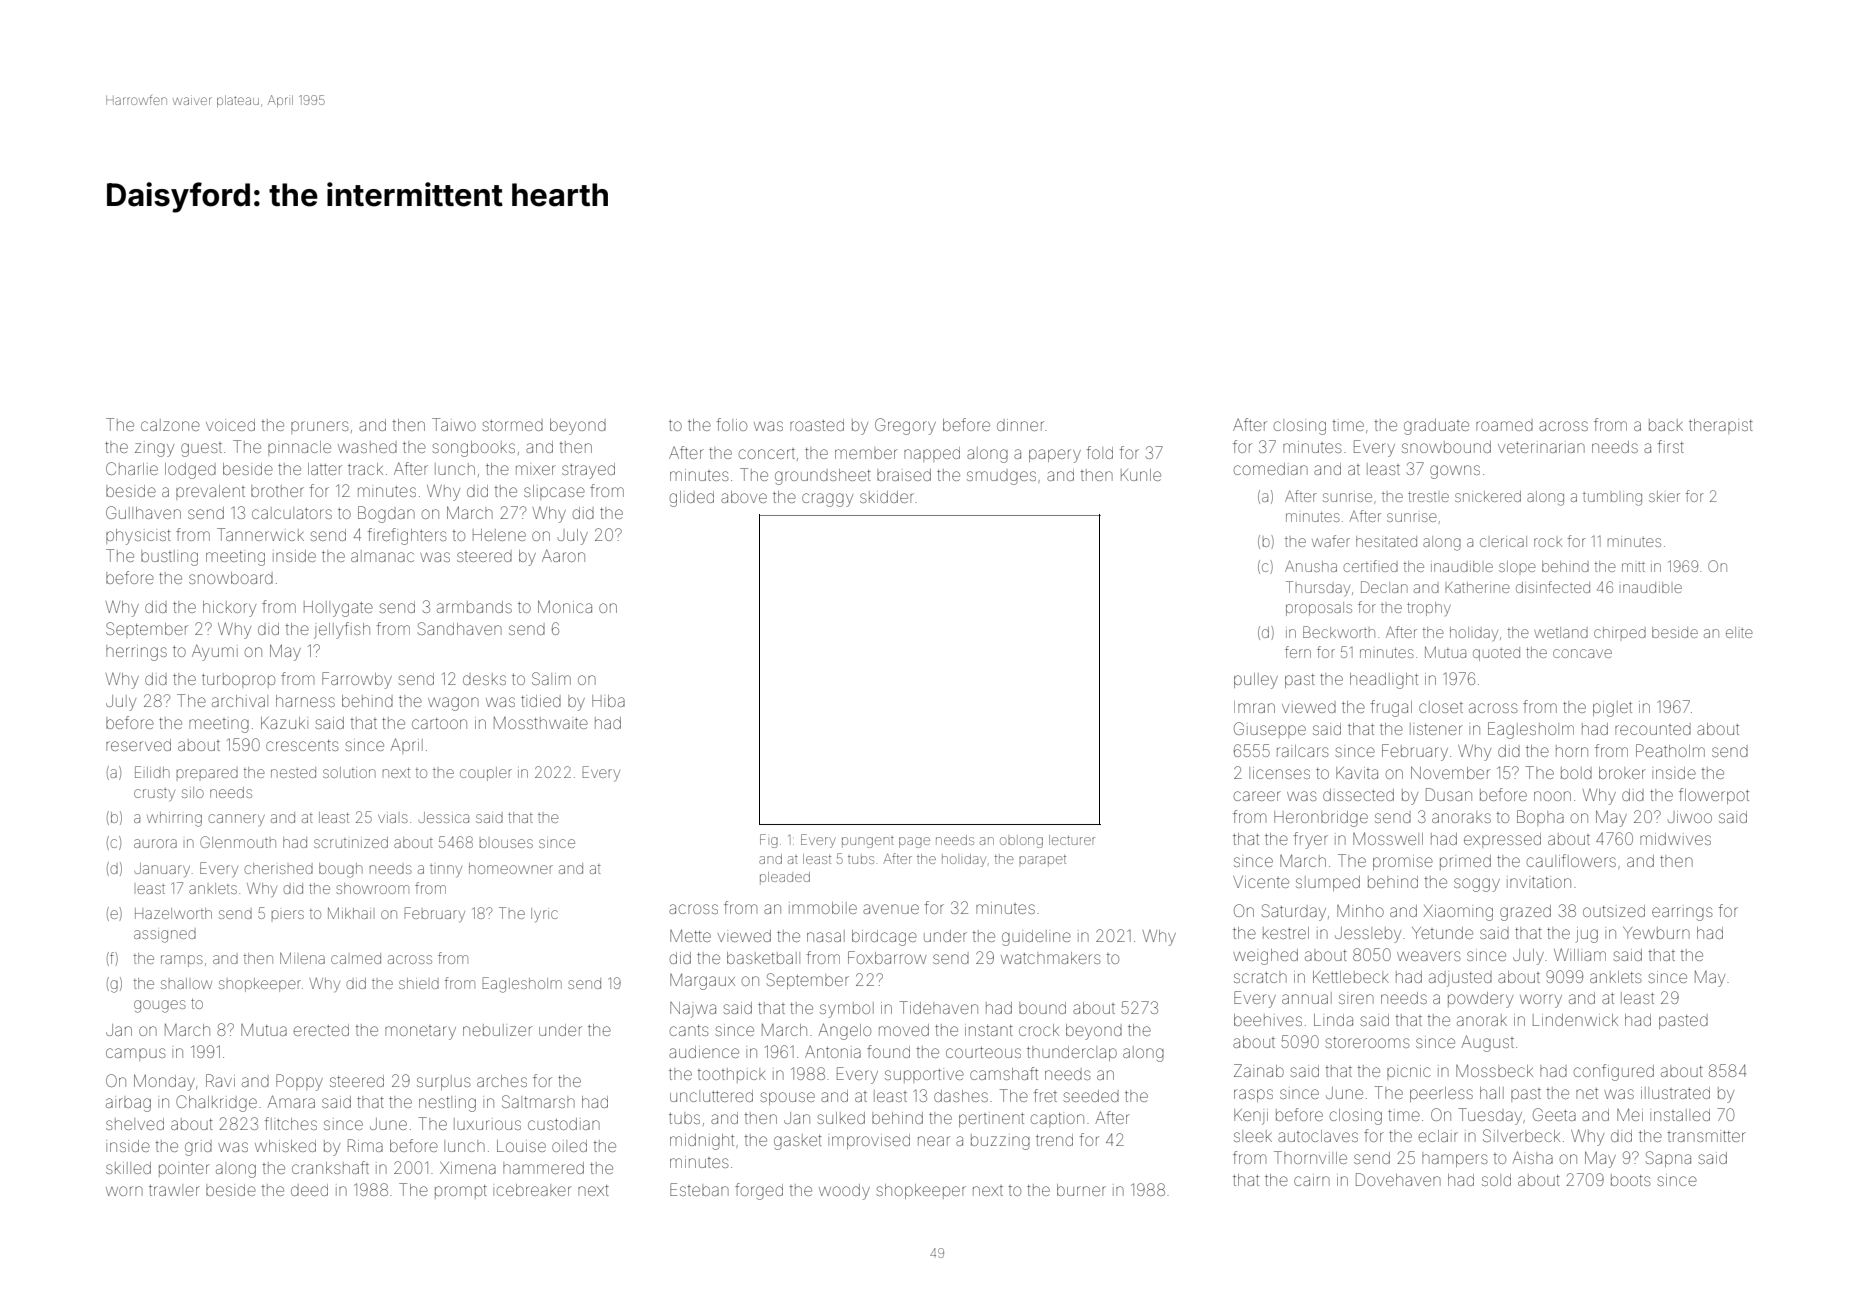  What do you see at coordinates (1436, 427) in the document?
I see `graduate` at bounding box center [1436, 427].
